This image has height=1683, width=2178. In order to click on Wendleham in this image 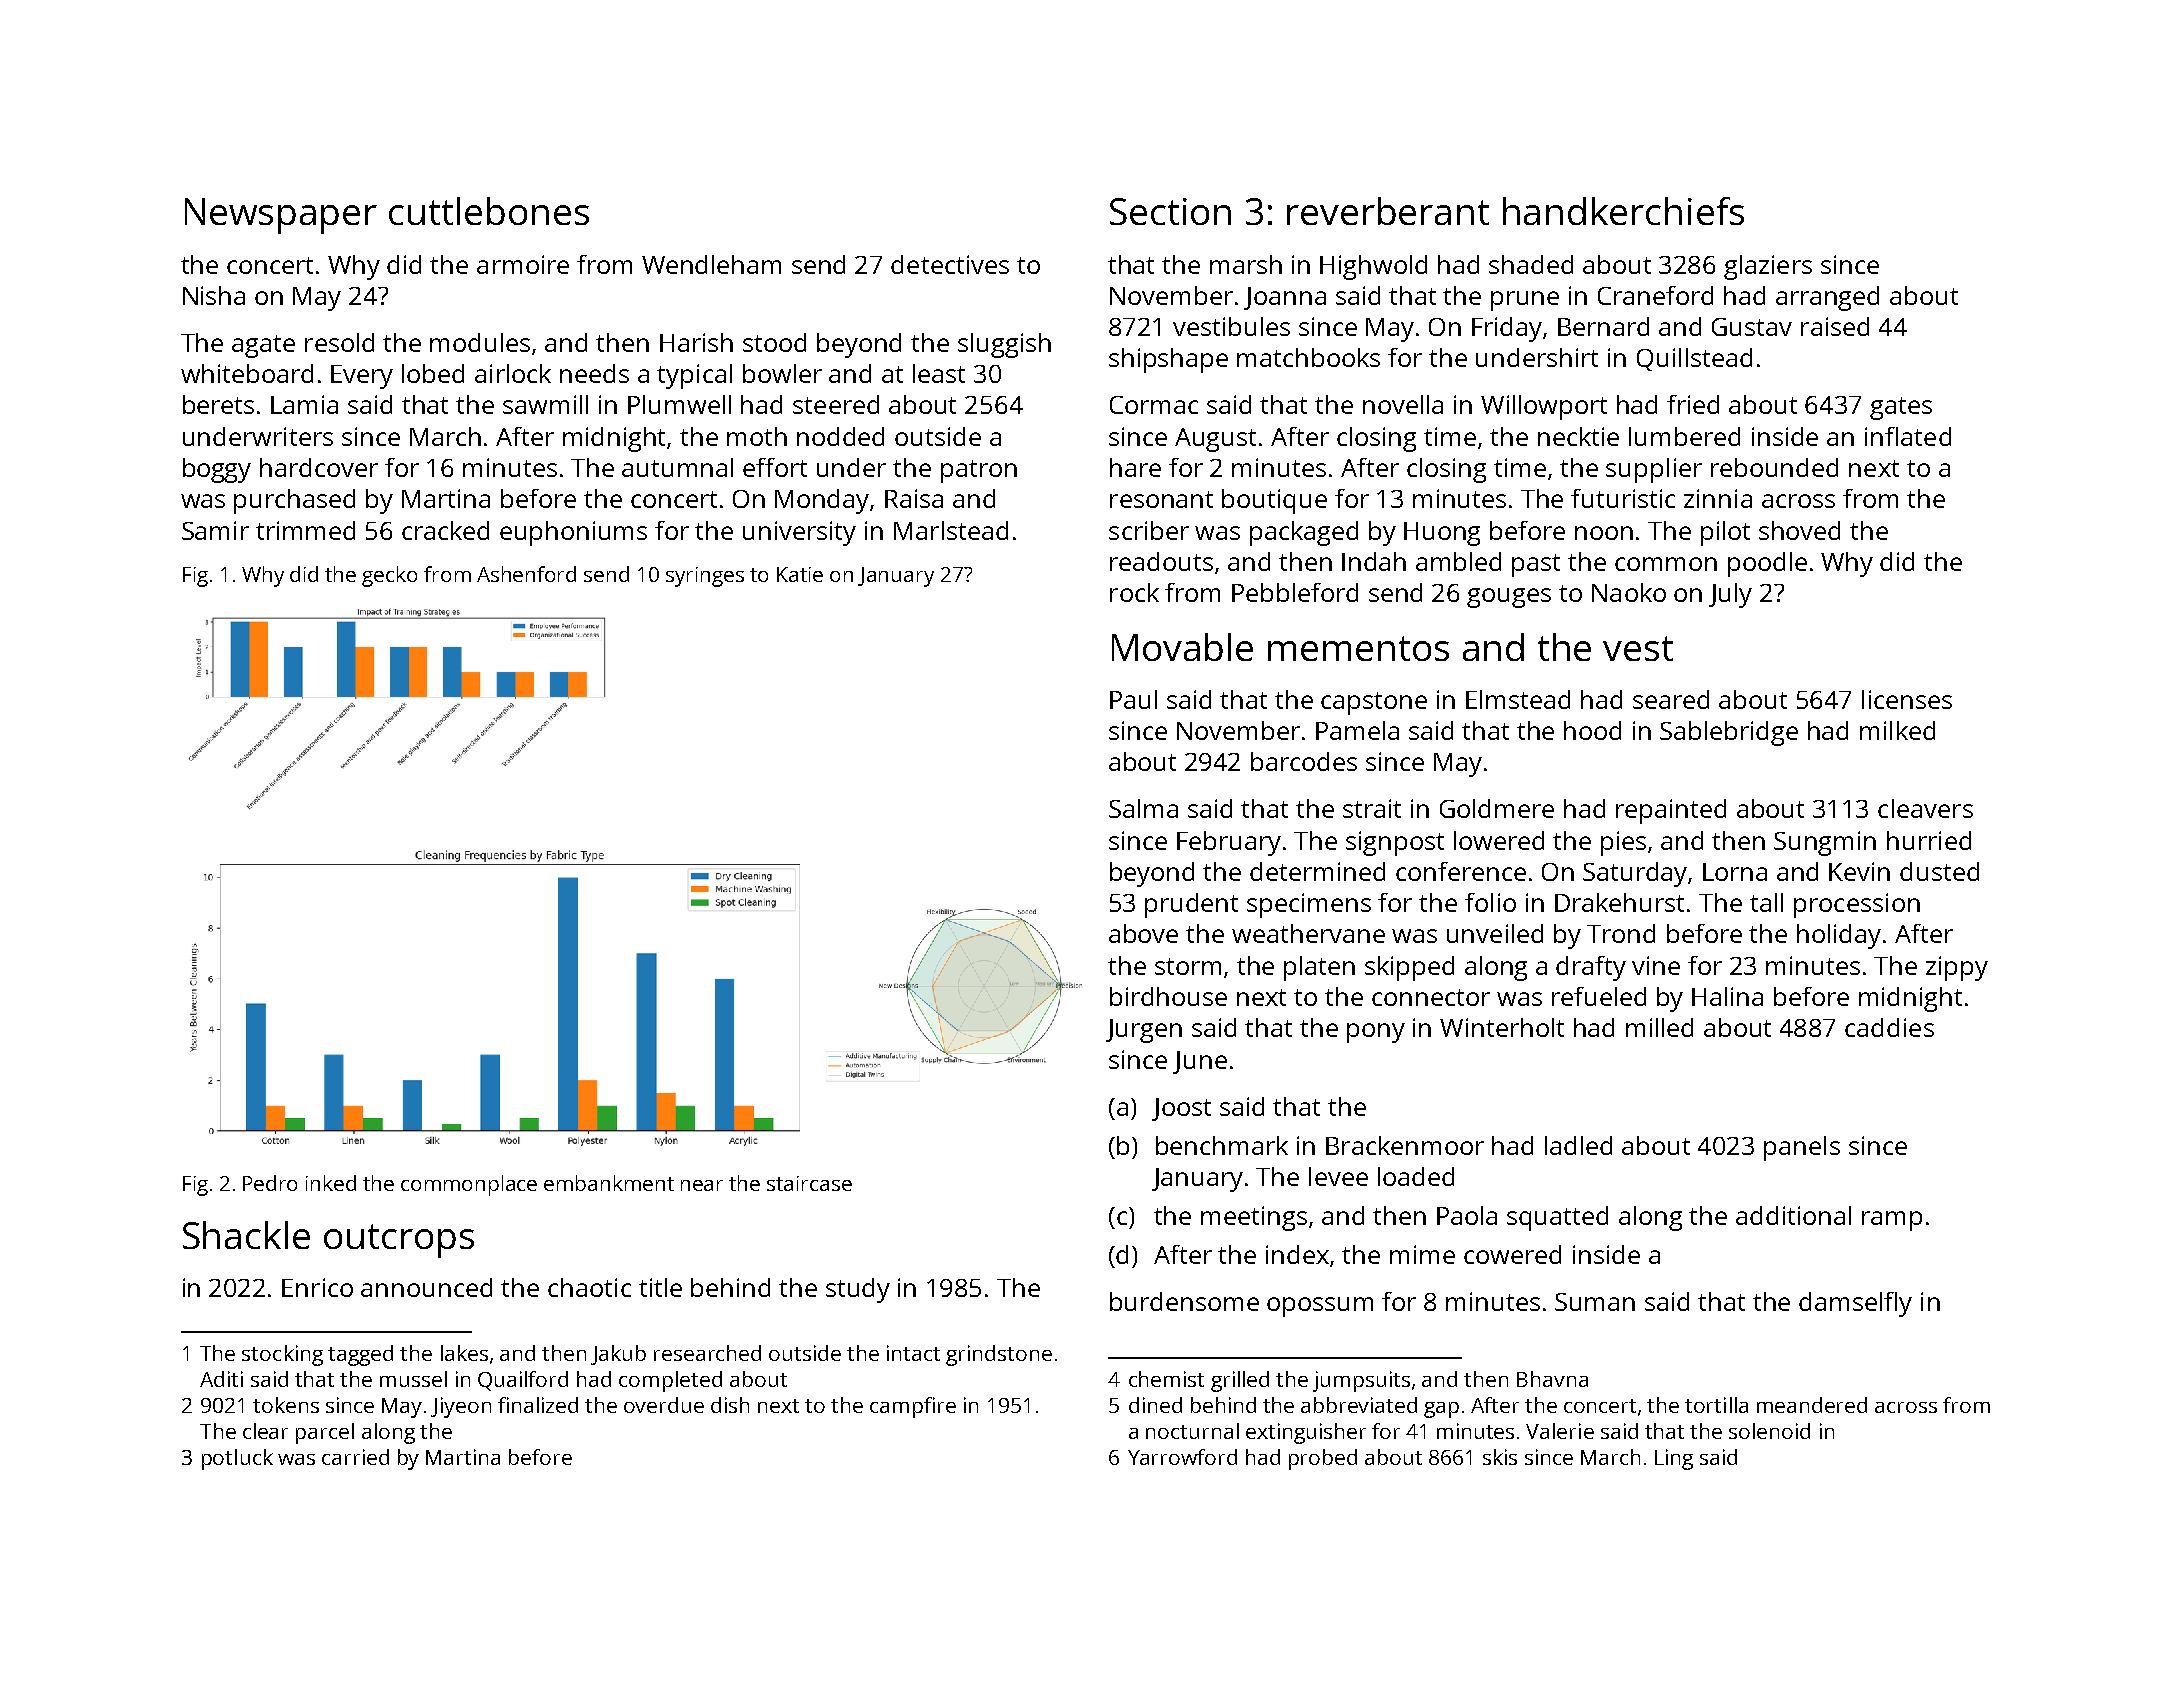, I will do `click(711, 264)`.
